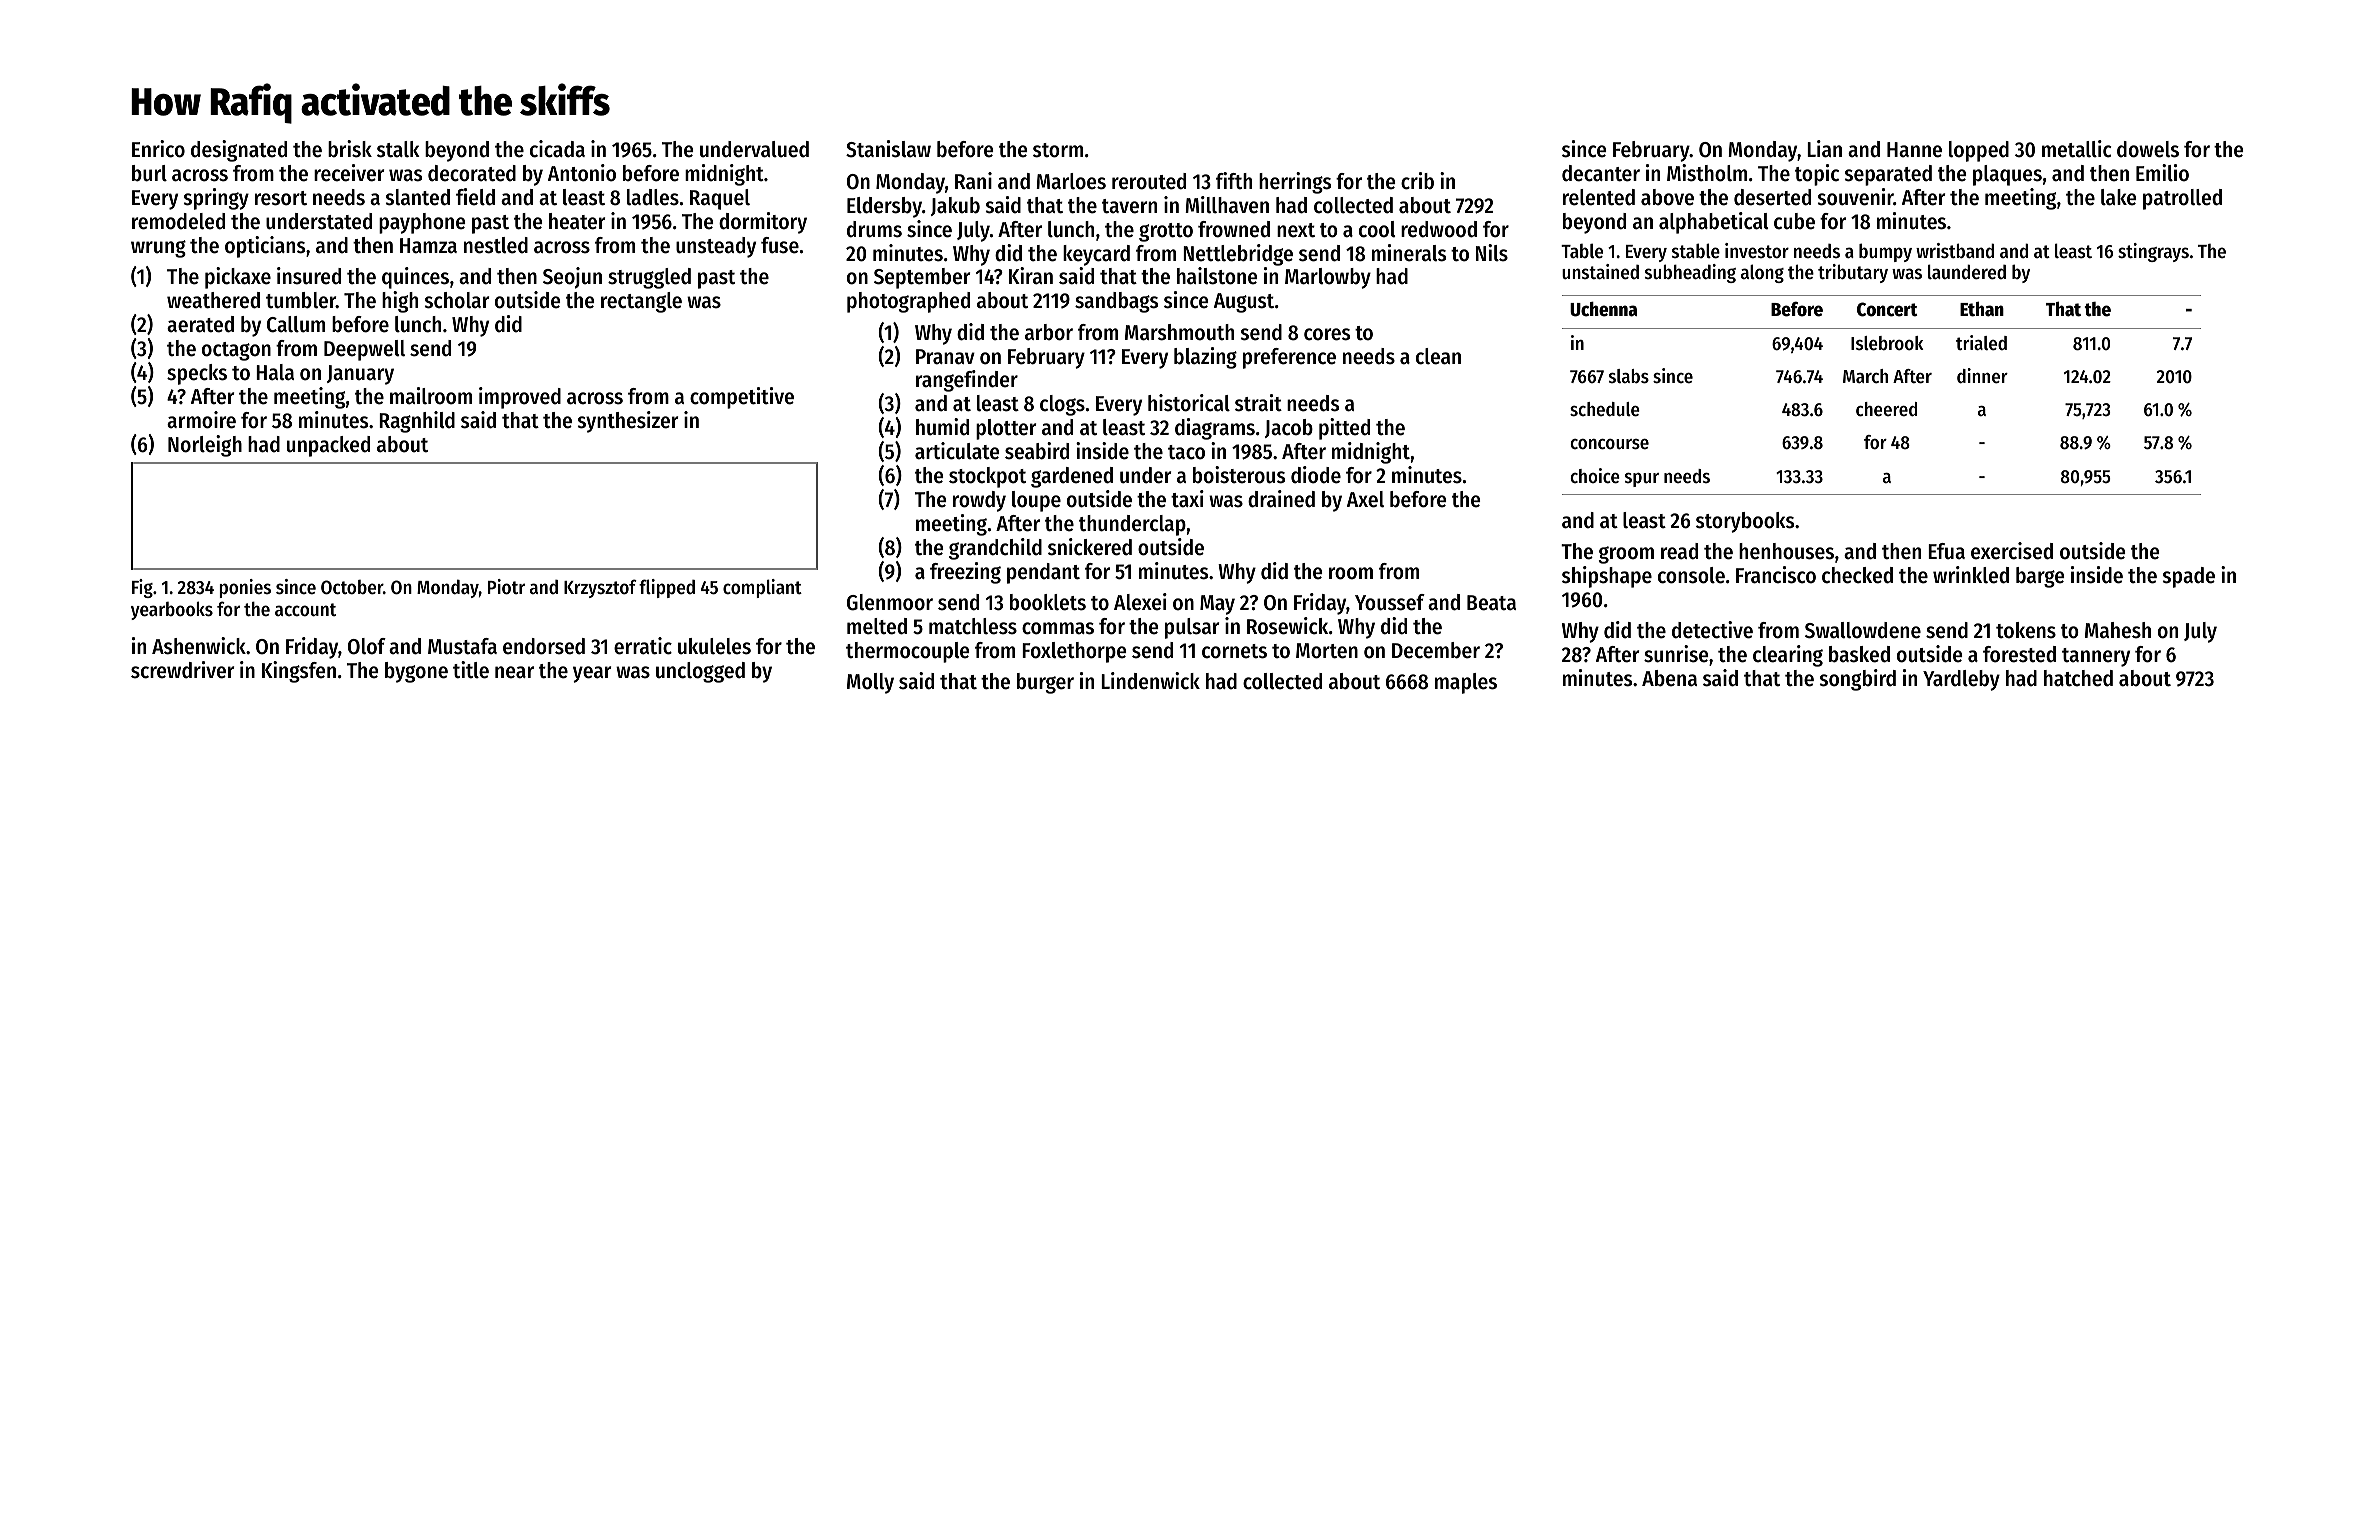 This image has height=1540, width=2380. What do you see at coordinates (1058, 150) in the image?
I see `storm` at bounding box center [1058, 150].
